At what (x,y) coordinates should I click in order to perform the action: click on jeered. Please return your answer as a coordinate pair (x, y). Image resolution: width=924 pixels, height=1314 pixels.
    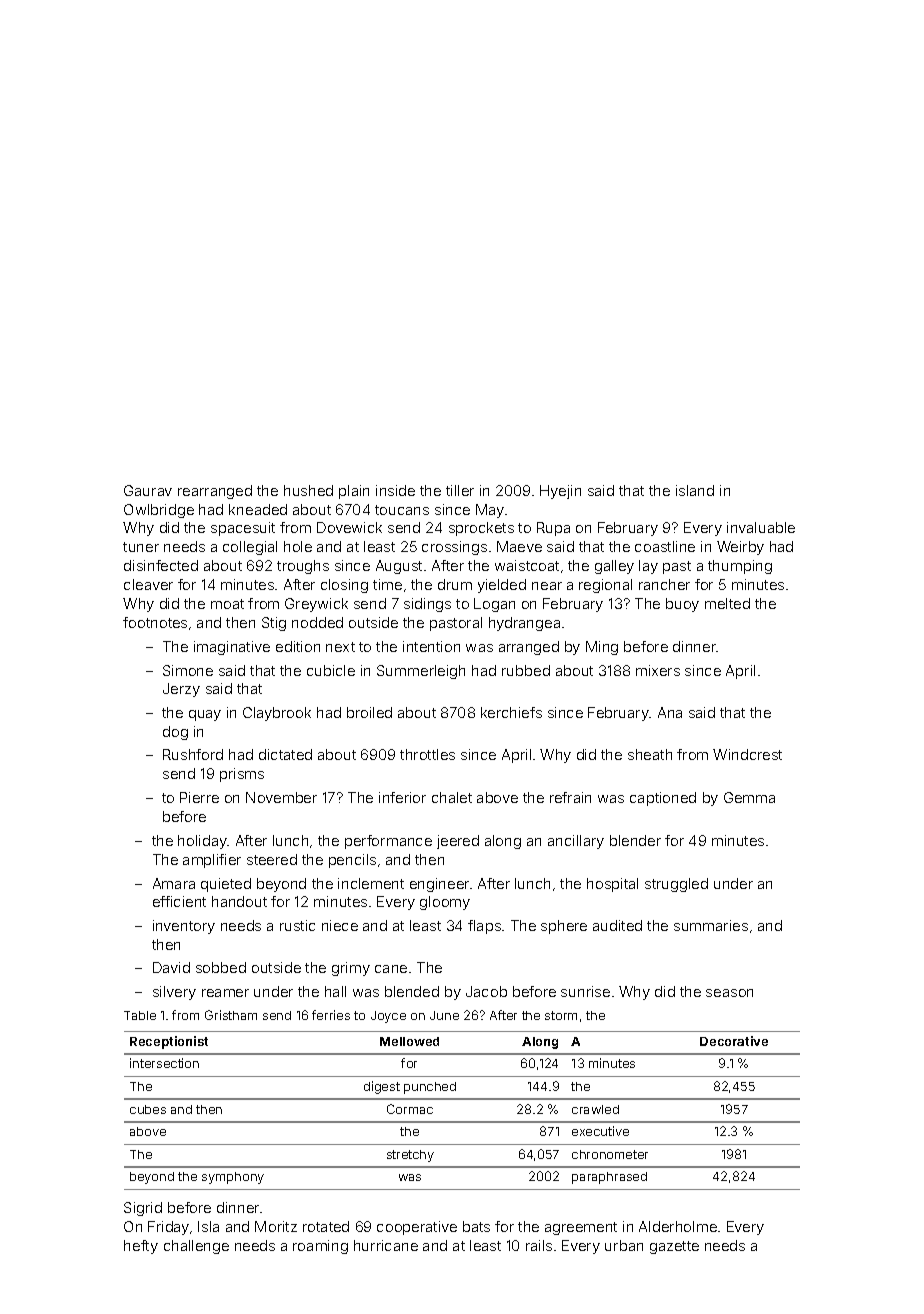
    Looking at the image, I should click on (458, 842).
